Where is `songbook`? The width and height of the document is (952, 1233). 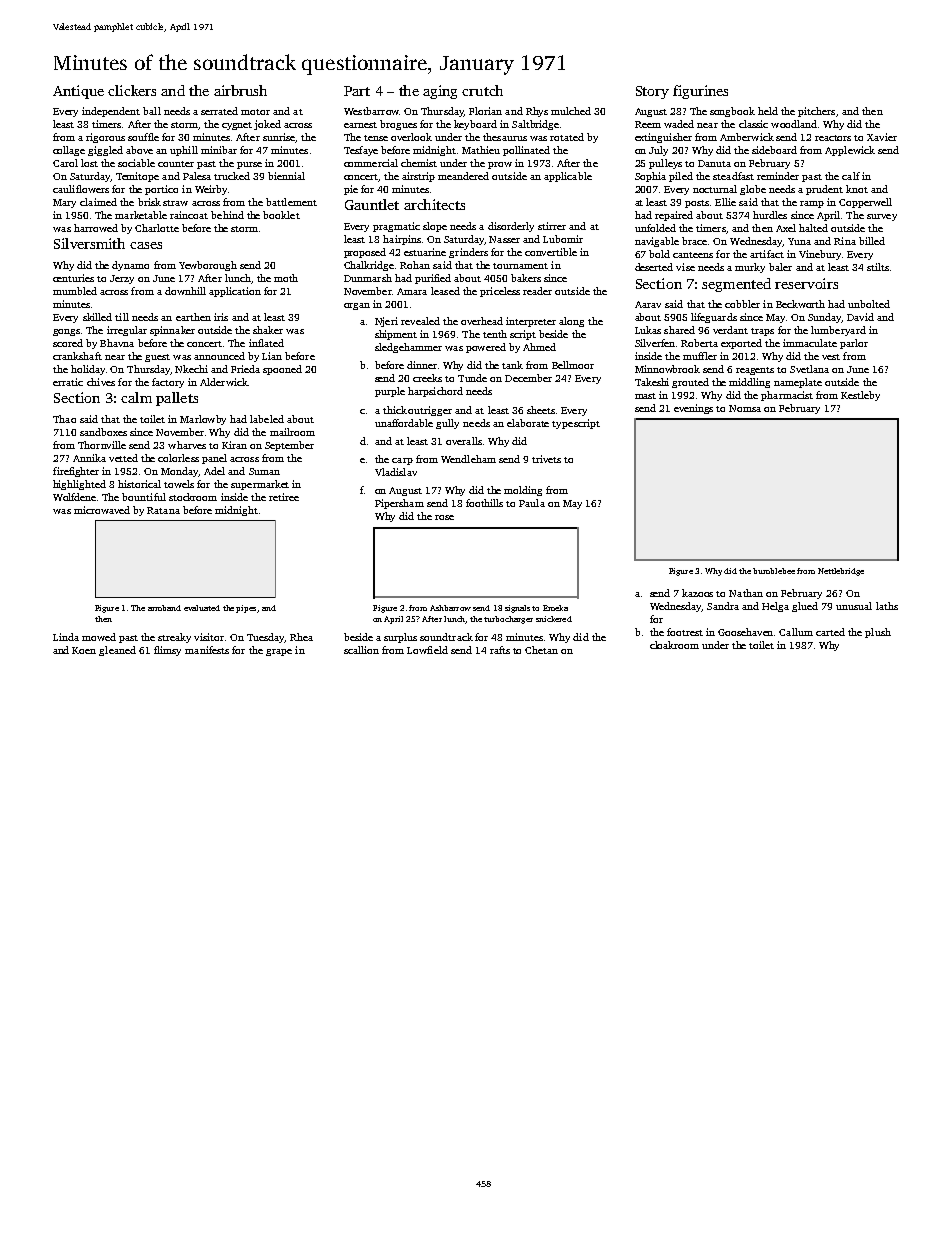
songbook is located at coordinates (732, 112).
